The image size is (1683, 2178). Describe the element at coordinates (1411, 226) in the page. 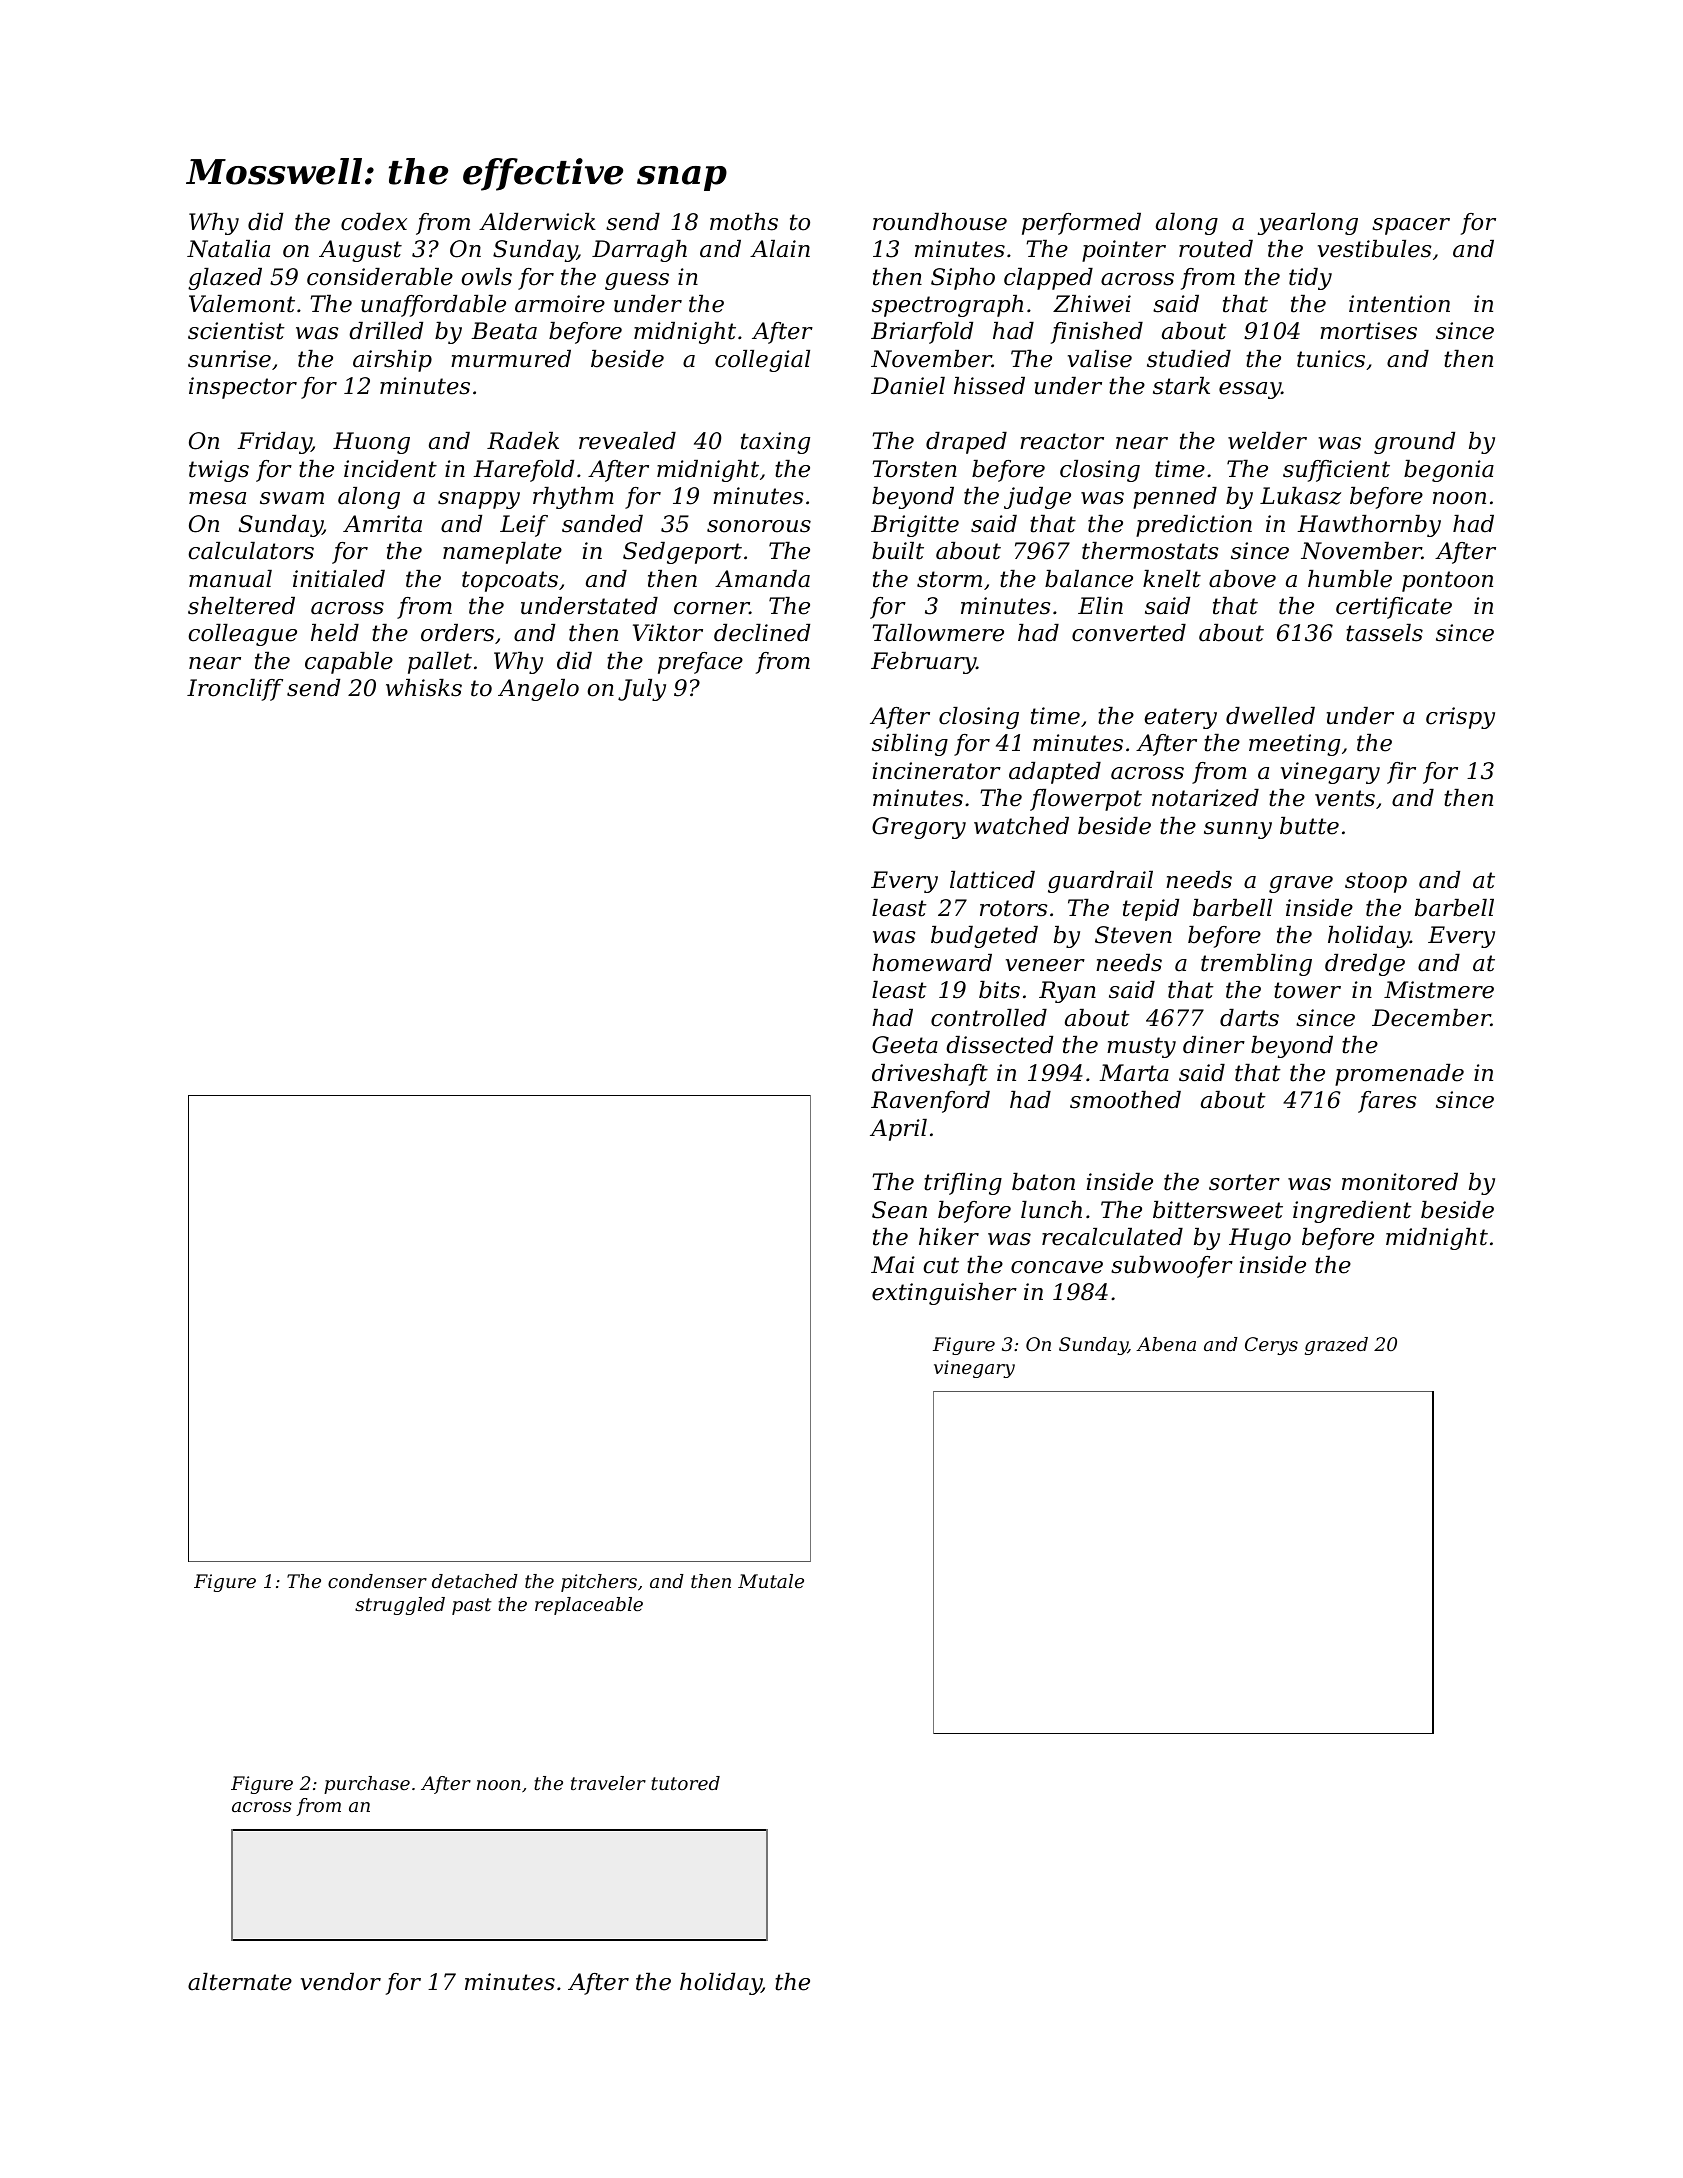

I see `spacer` at that location.
